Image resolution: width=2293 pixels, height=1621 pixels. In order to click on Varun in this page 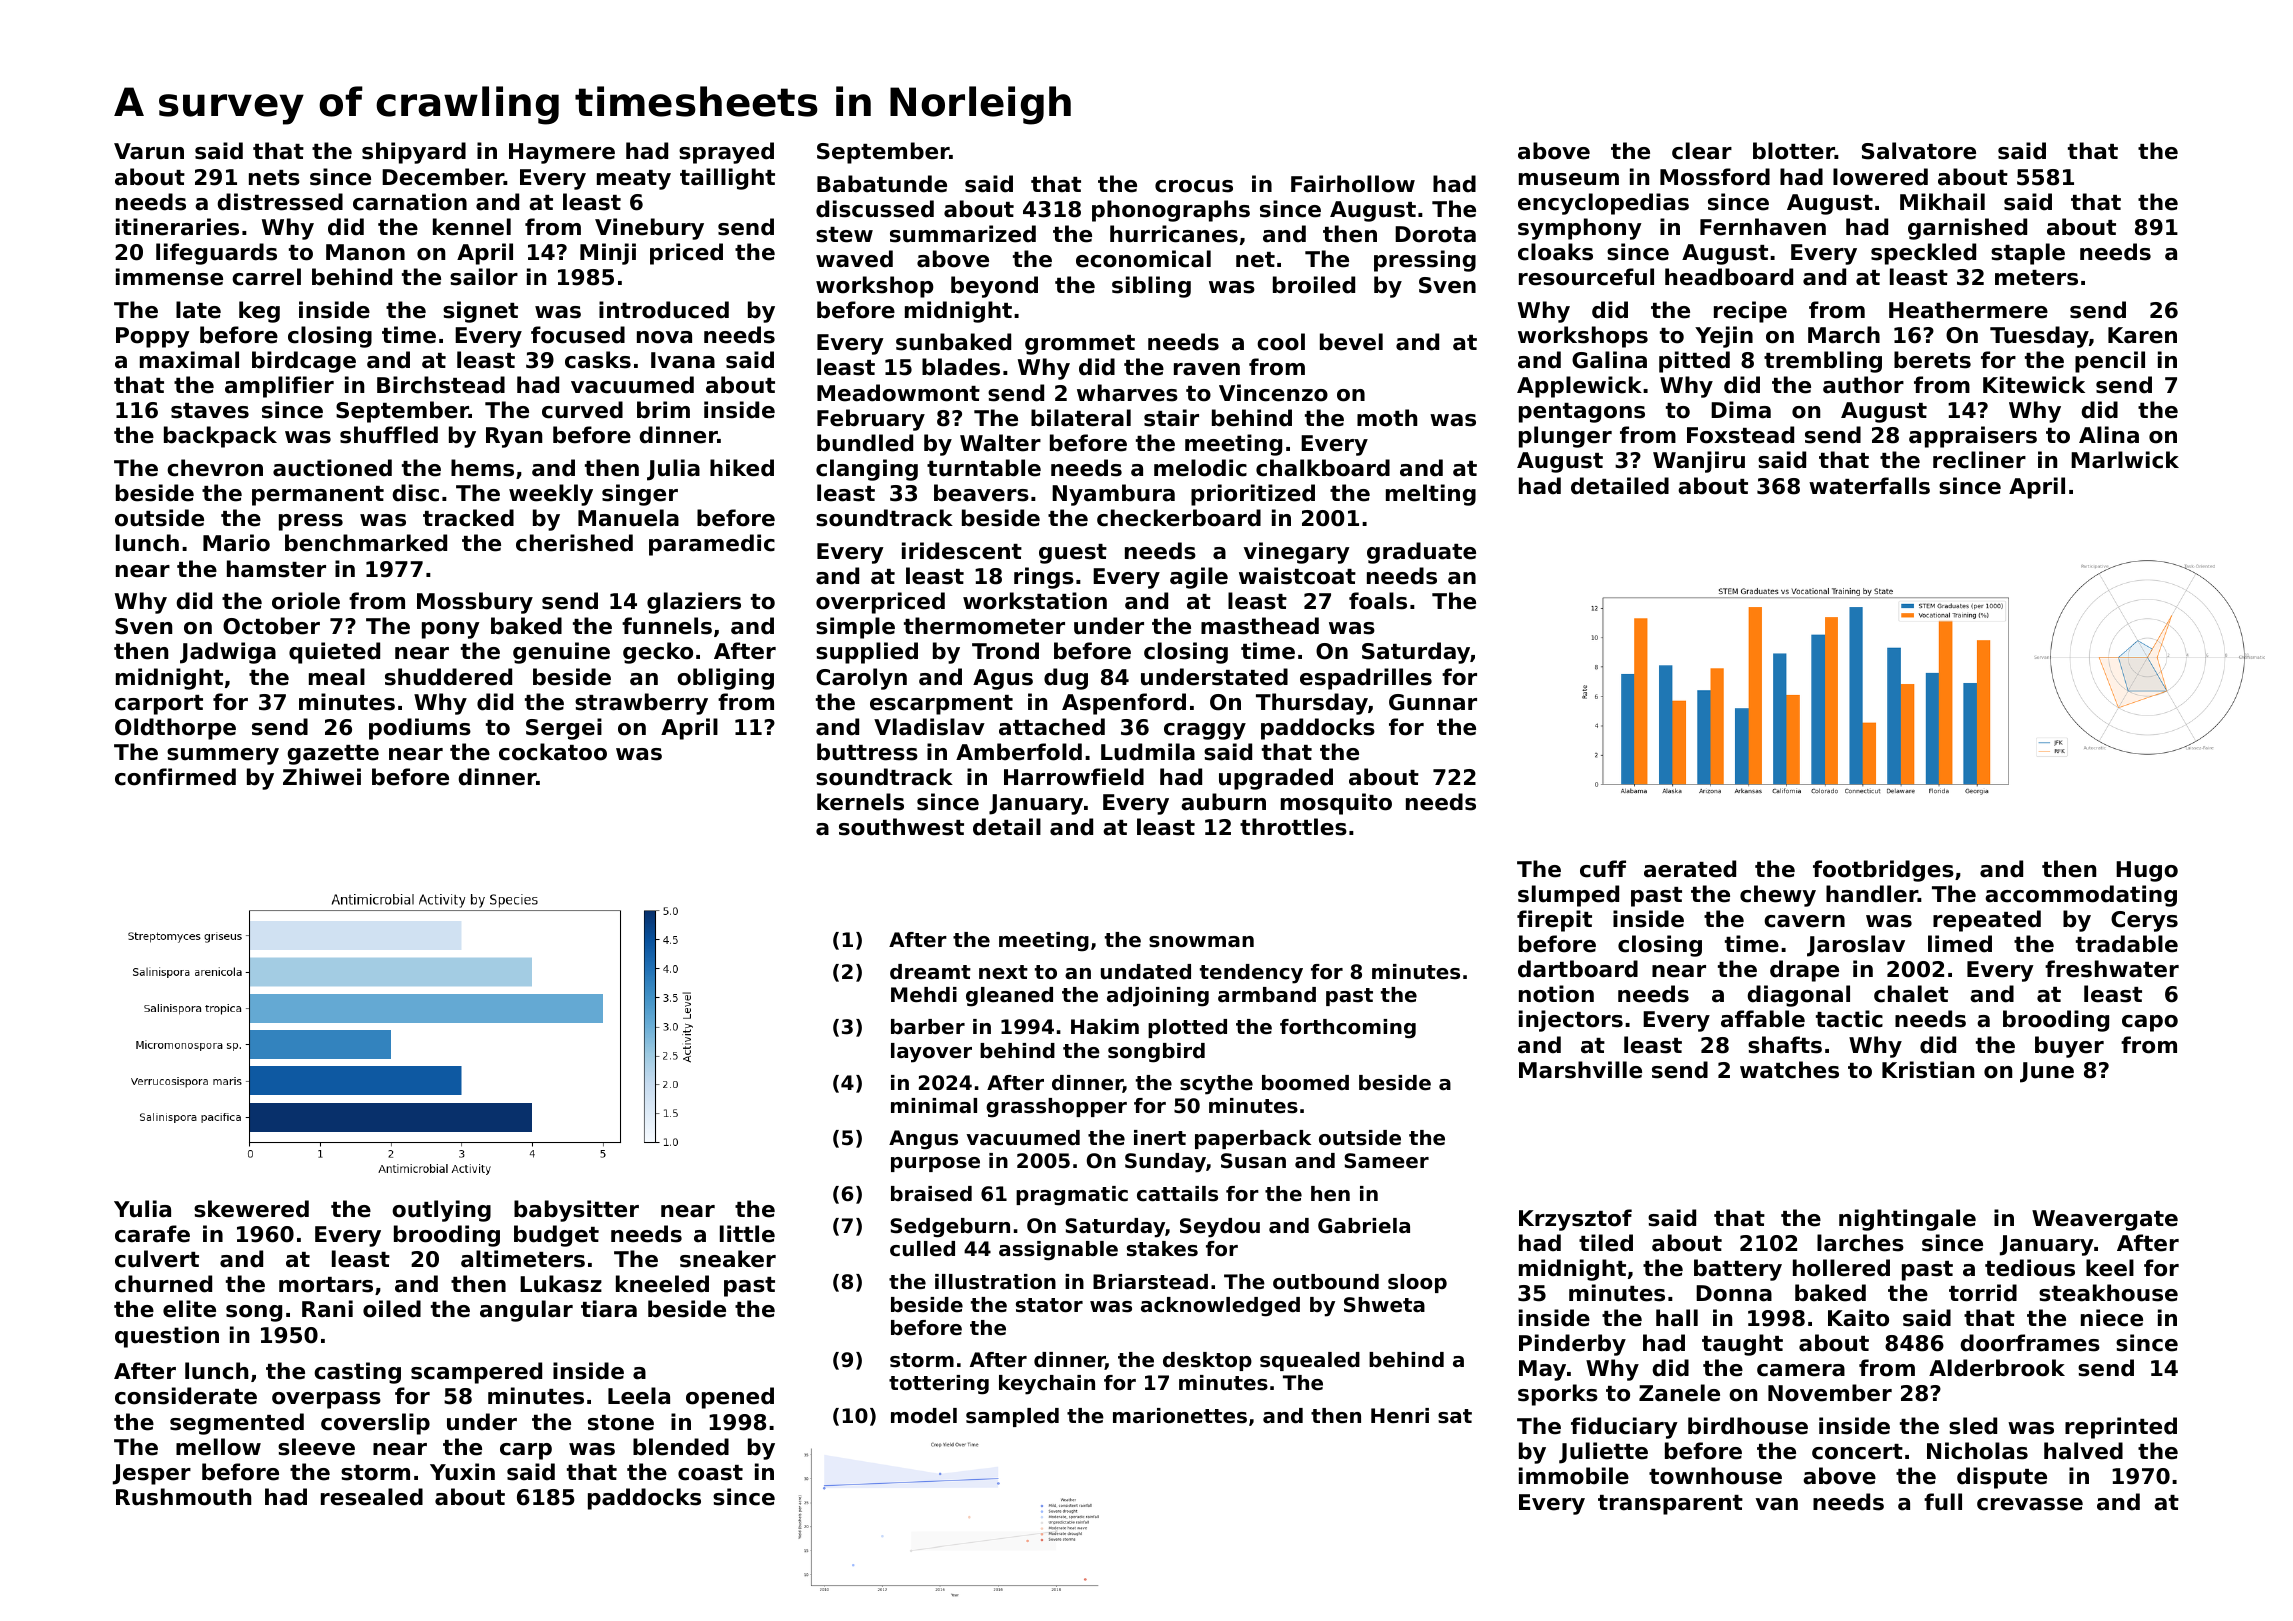, I will do `click(149, 151)`.
